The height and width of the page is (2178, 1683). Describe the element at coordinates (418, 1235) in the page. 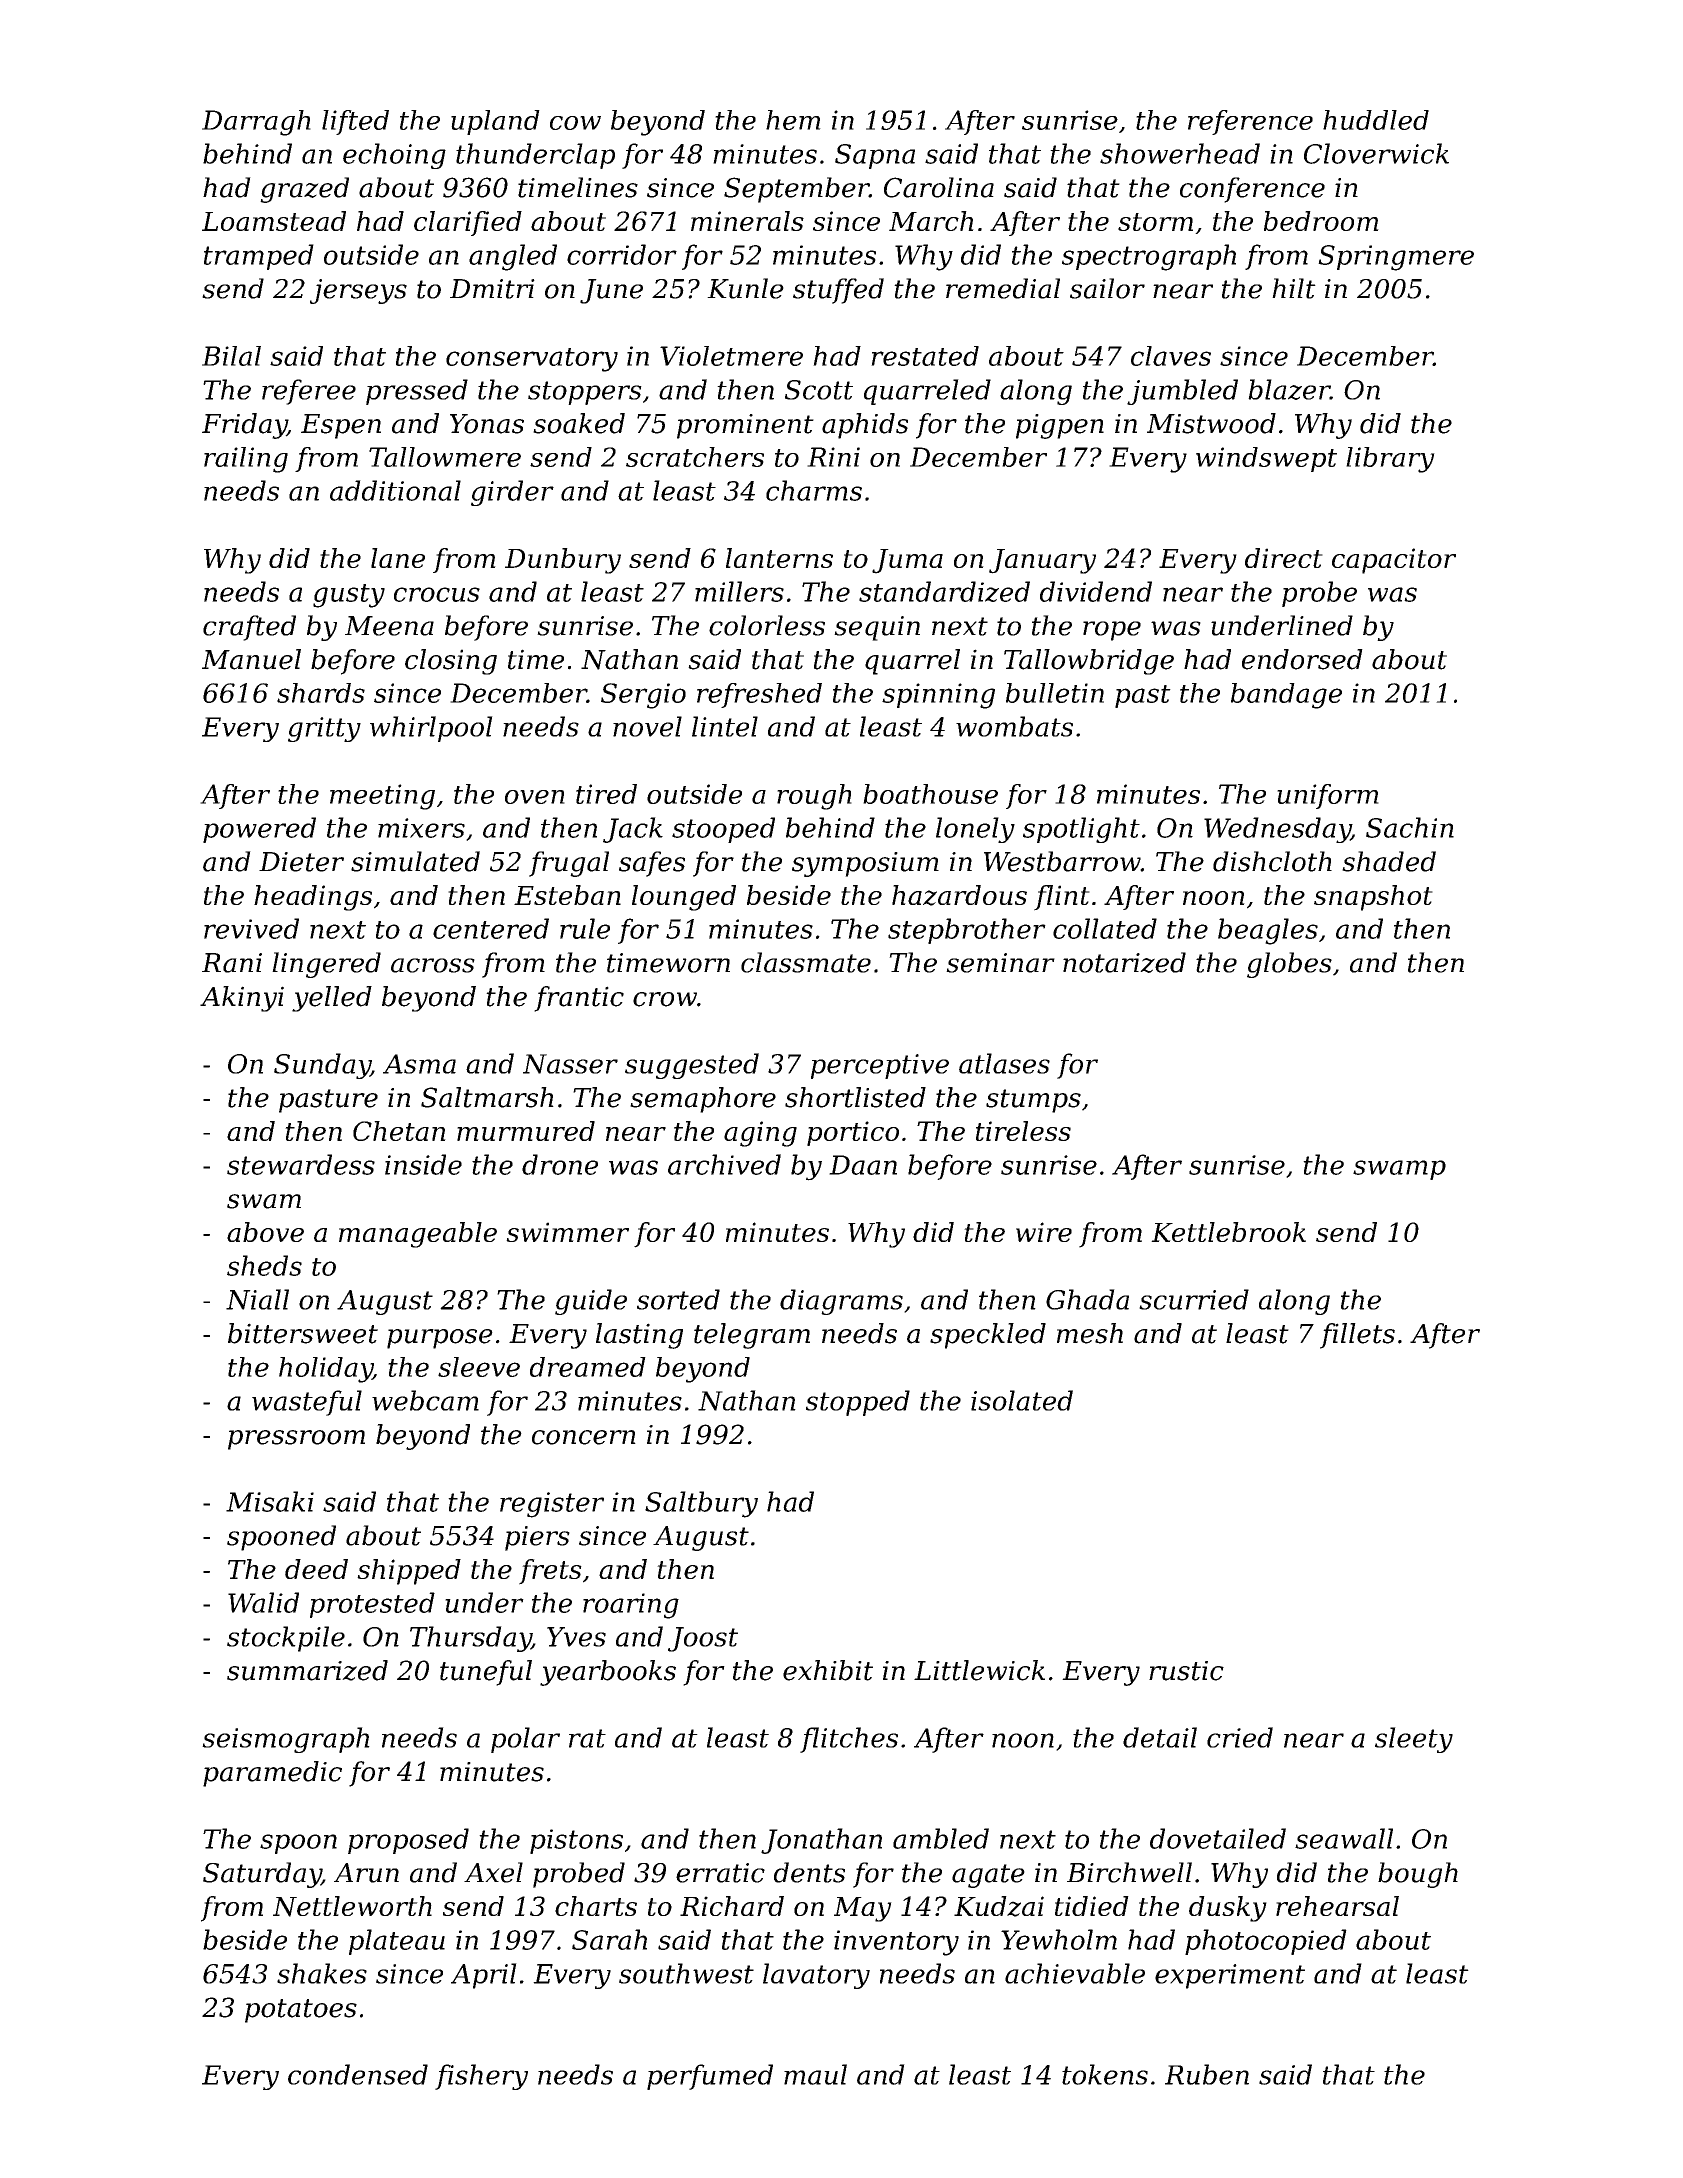

I see `manageable` at that location.
